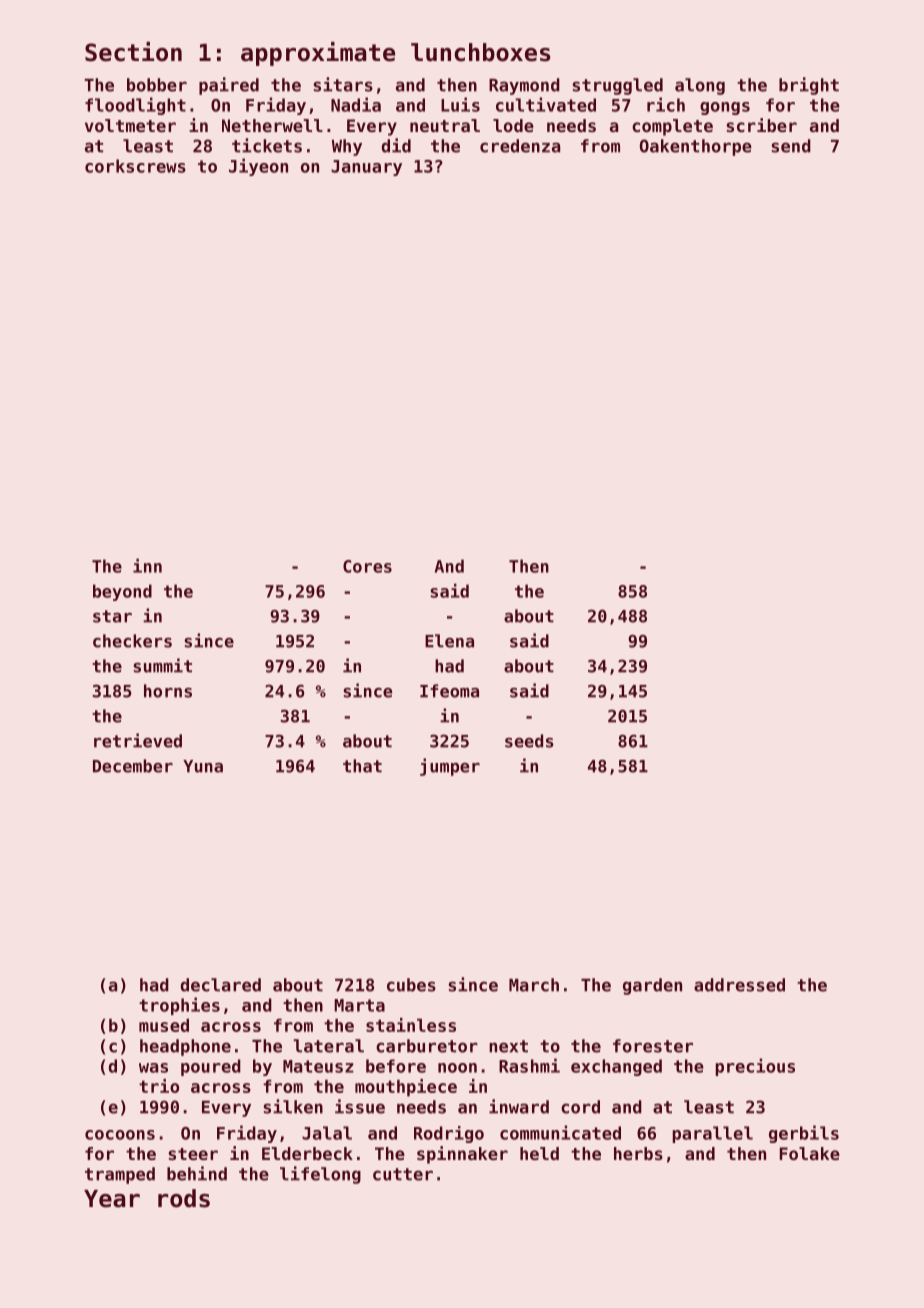 The image size is (924, 1308). Describe the element at coordinates (112, 1199) in the screenshot. I see `Year` at that location.
